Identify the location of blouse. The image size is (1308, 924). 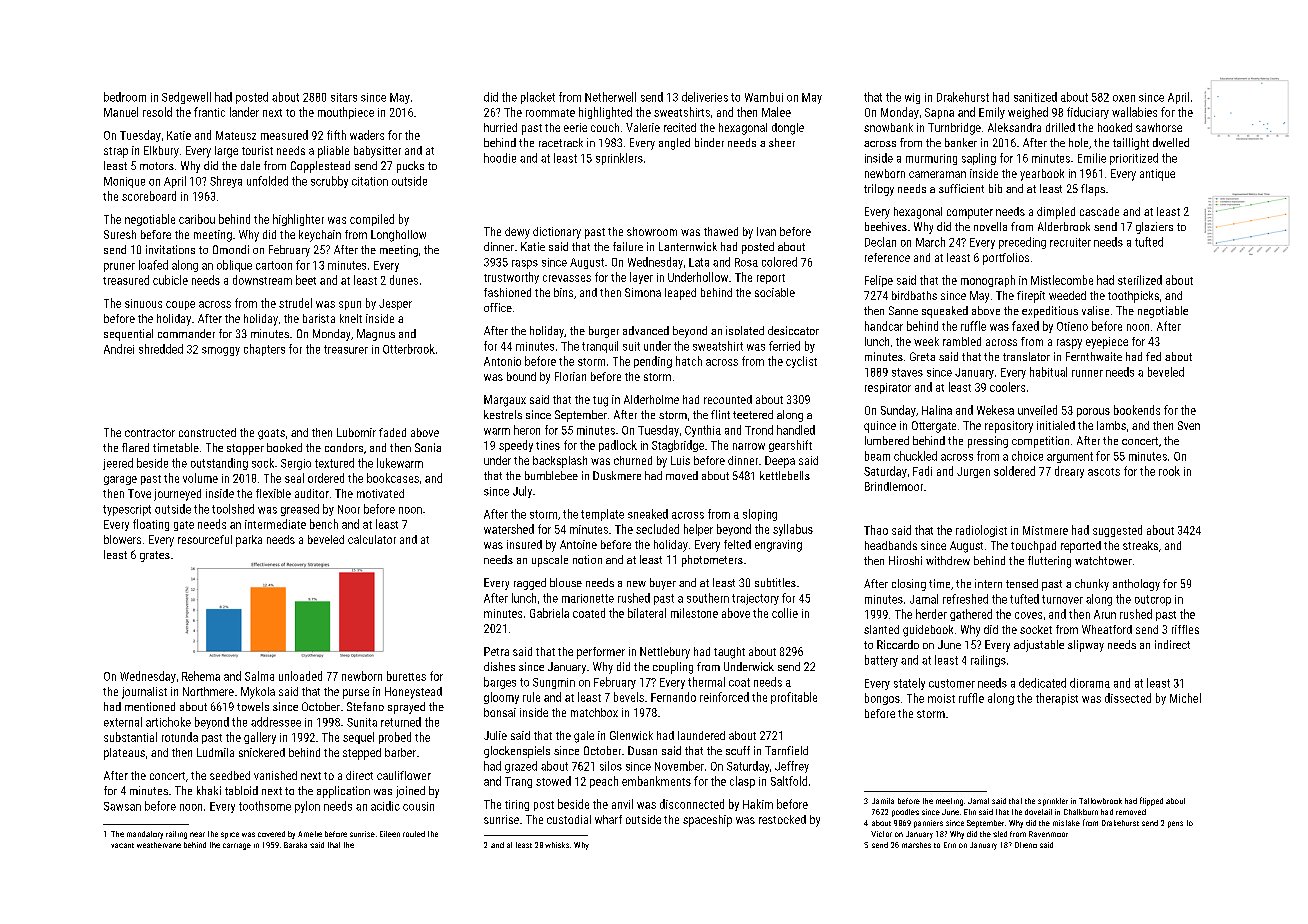
(566, 582).
